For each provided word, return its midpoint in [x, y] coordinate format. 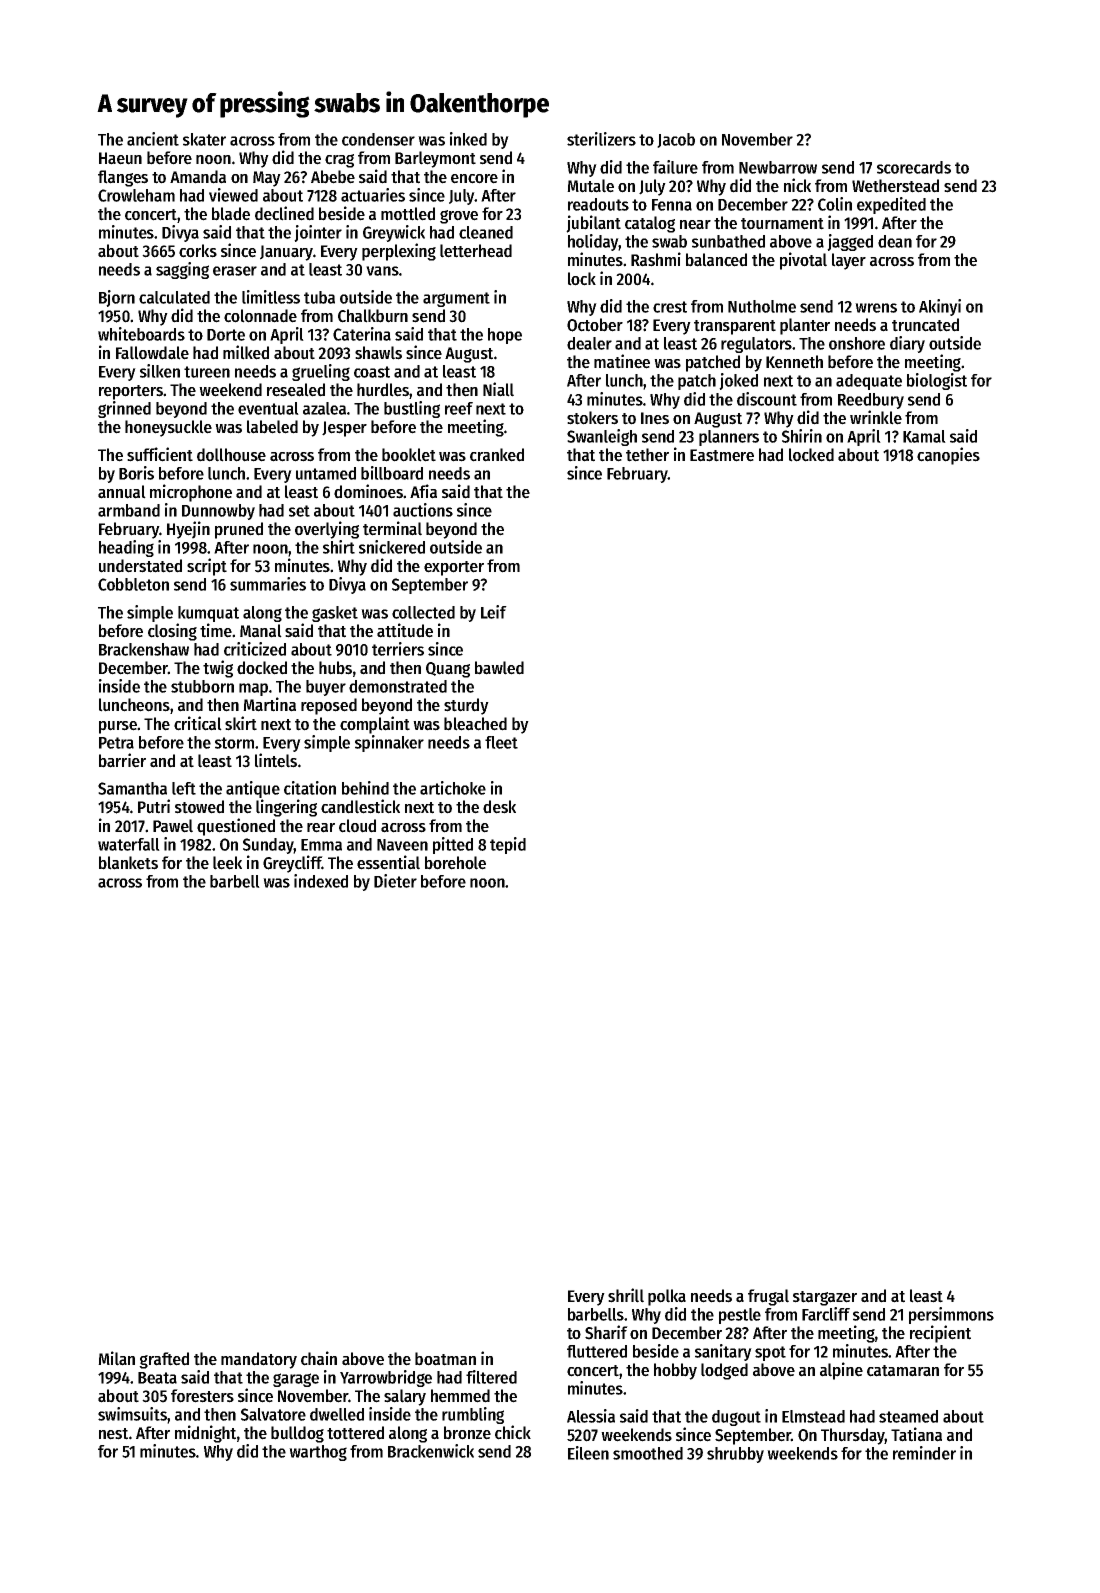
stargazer [825, 1298]
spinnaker [389, 743]
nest [113, 1434]
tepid [508, 845]
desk [499, 807]
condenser [378, 139]
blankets [128, 863]
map [253, 689]
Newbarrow [778, 167]
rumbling [473, 1415]
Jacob [676, 140]
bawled [499, 668]
